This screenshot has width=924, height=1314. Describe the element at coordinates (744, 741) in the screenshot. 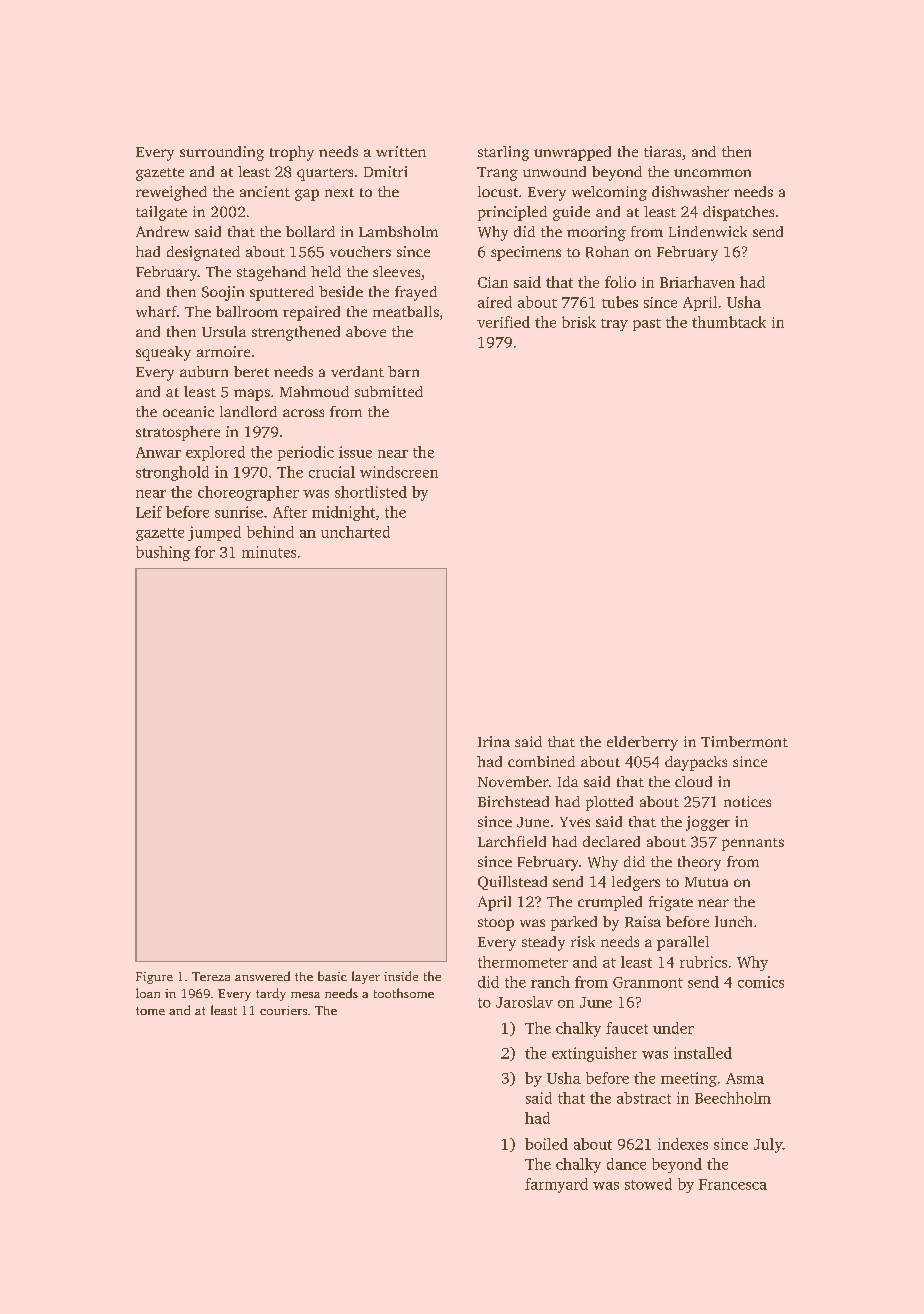

I see `Timbermont` at that location.
